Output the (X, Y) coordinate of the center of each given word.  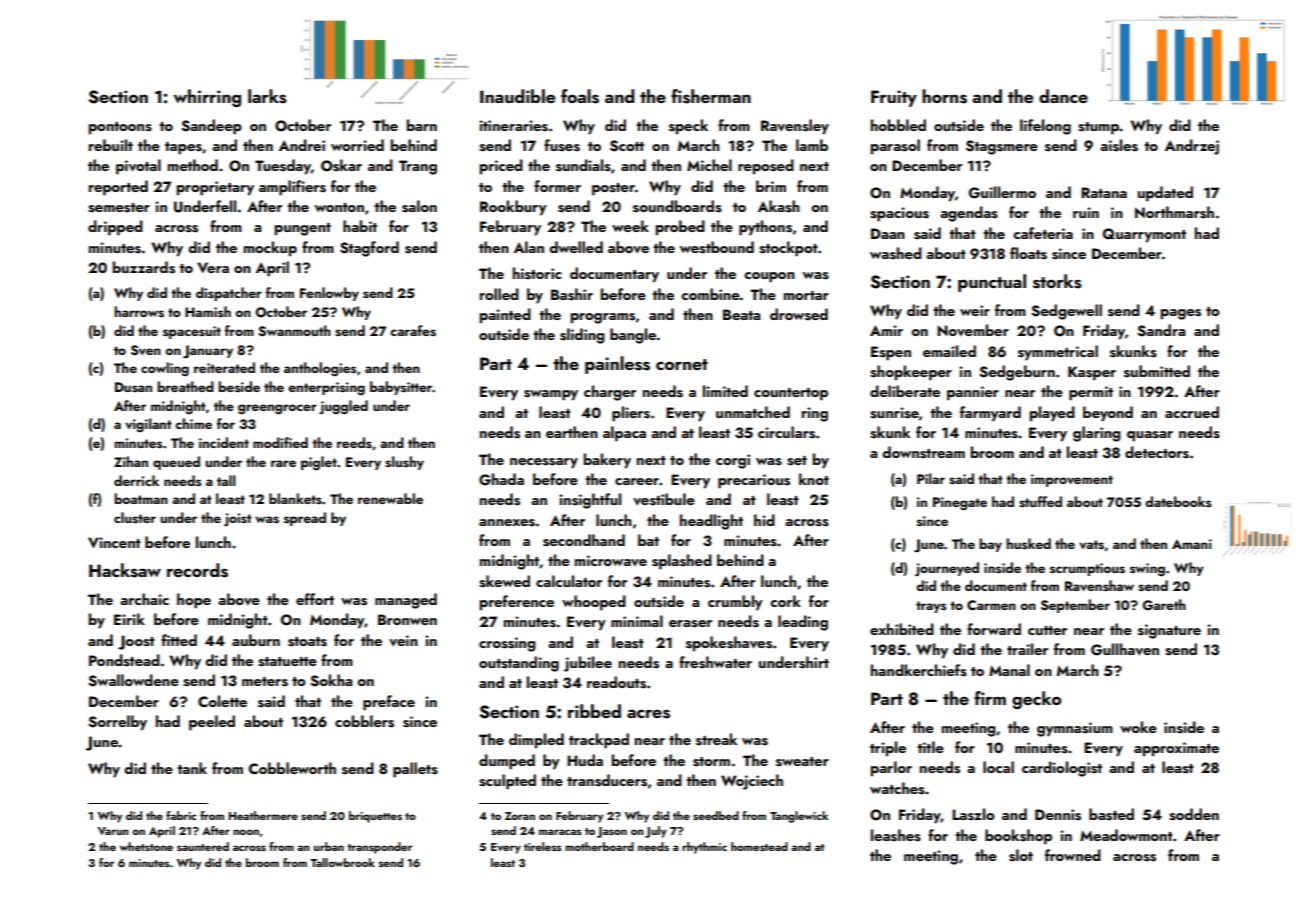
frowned (1073, 855)
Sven (146, 350)
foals (580, 96)
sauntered (203, 846)
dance (1063, 96)
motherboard (599, 846)
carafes (413, 331)
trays (931, 607)
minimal (637, 621)
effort (315, 599)
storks (1057, 281)
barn (422, 125)
